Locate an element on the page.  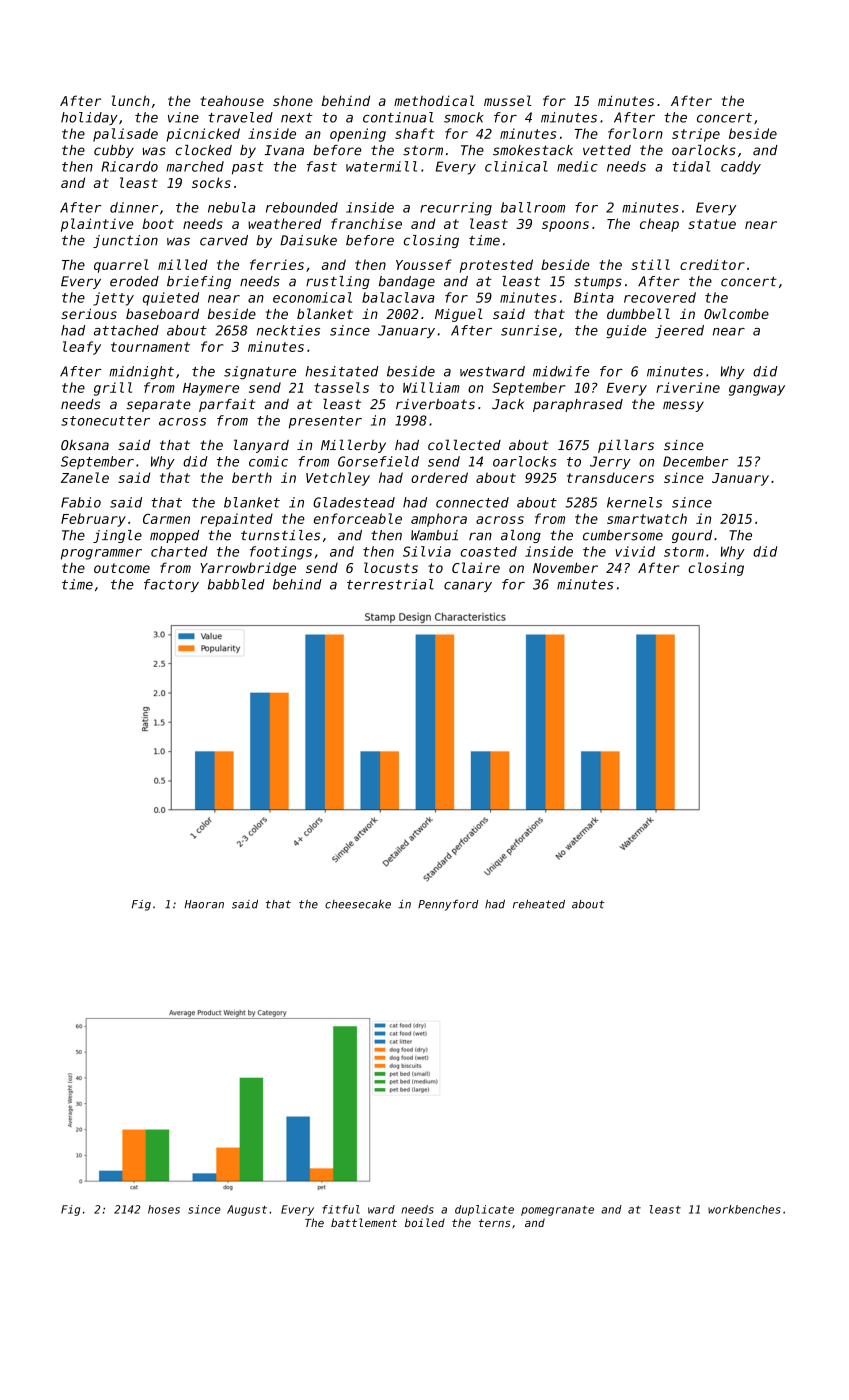
methodical is located at coordinates (434, 100).
